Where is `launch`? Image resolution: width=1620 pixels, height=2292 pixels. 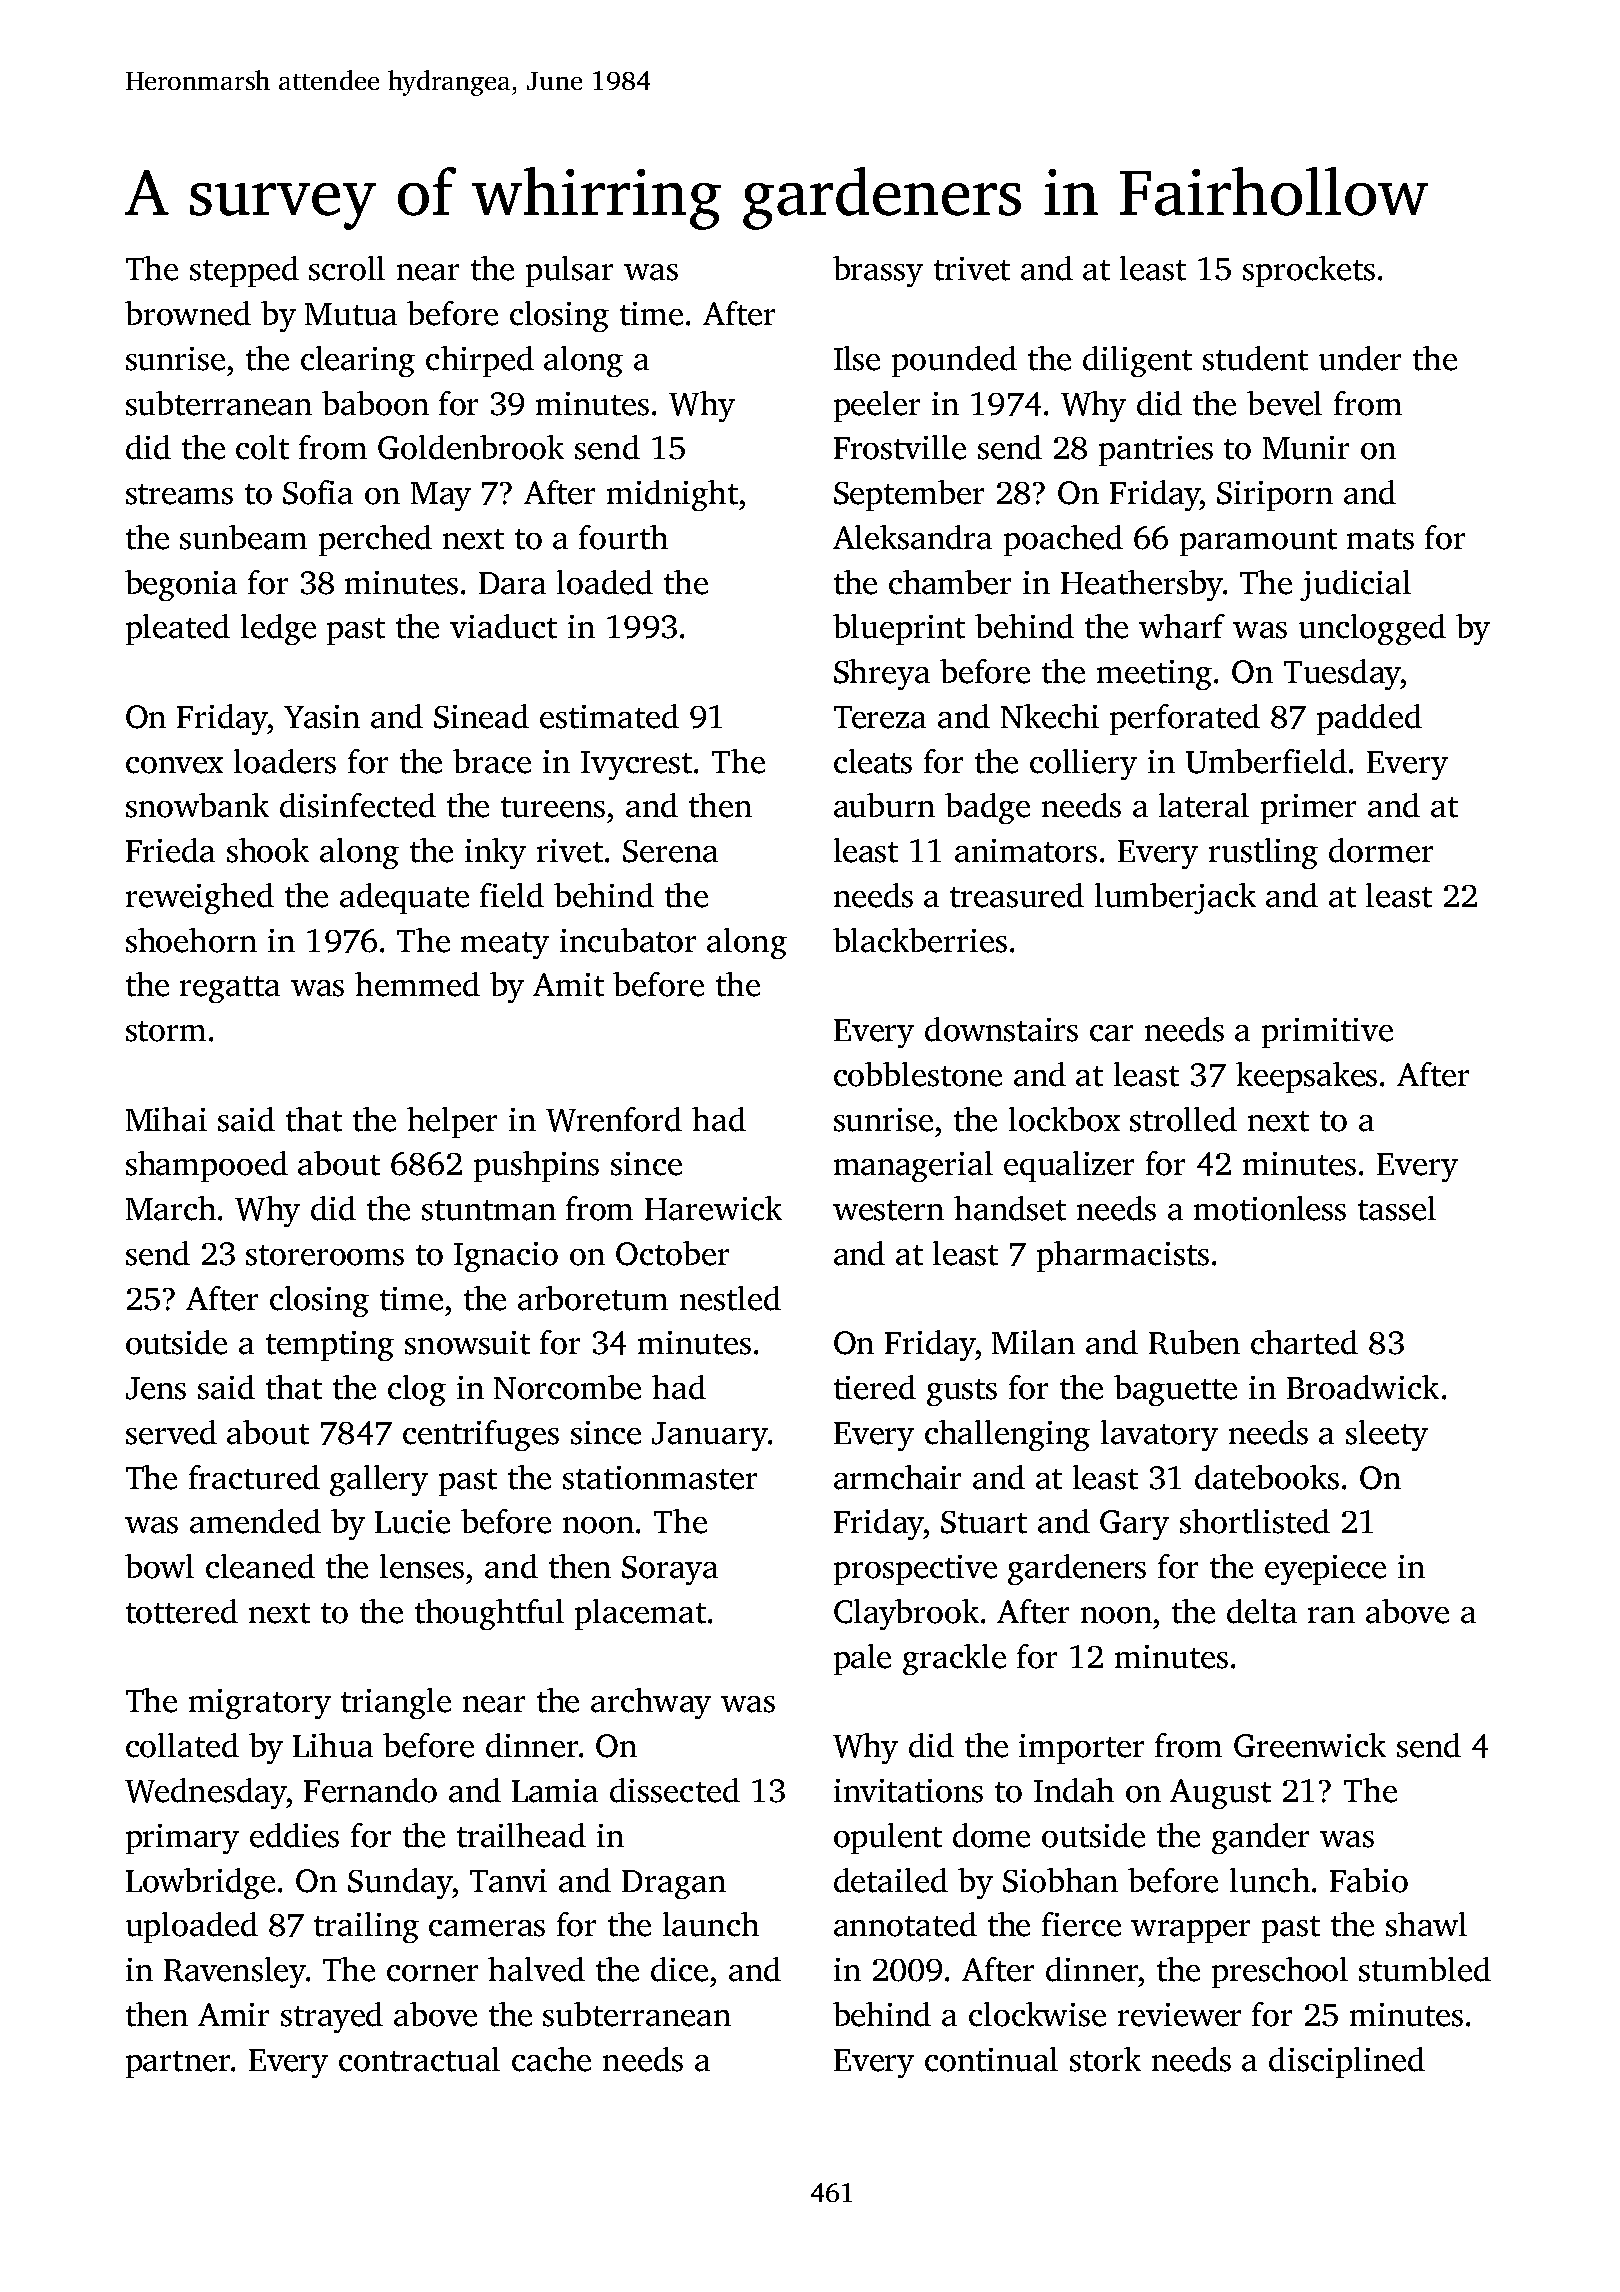
launch is located at coordinates (711, 1924).
